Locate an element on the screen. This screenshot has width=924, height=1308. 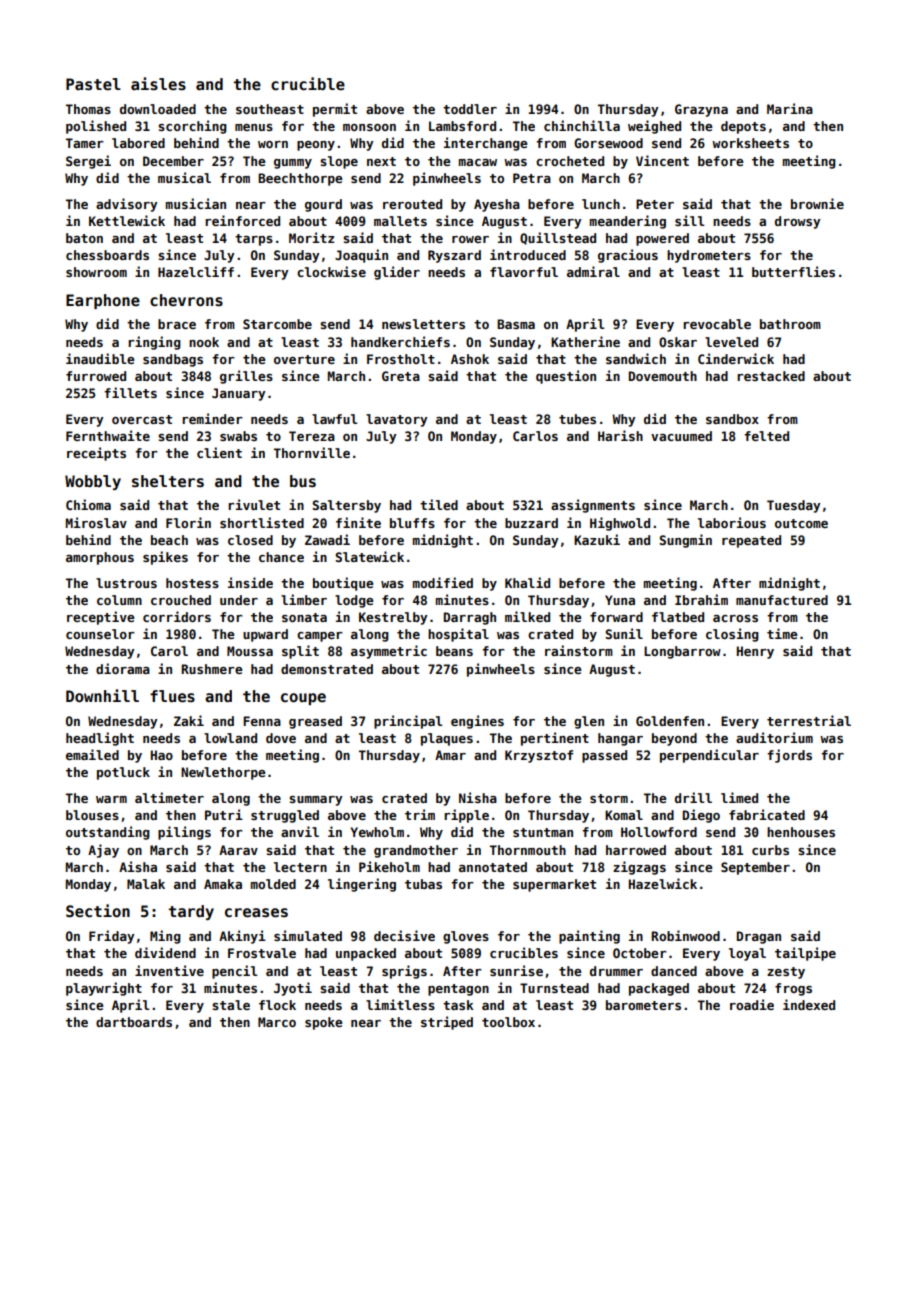
aisles is located at coordinates (158, 83).
